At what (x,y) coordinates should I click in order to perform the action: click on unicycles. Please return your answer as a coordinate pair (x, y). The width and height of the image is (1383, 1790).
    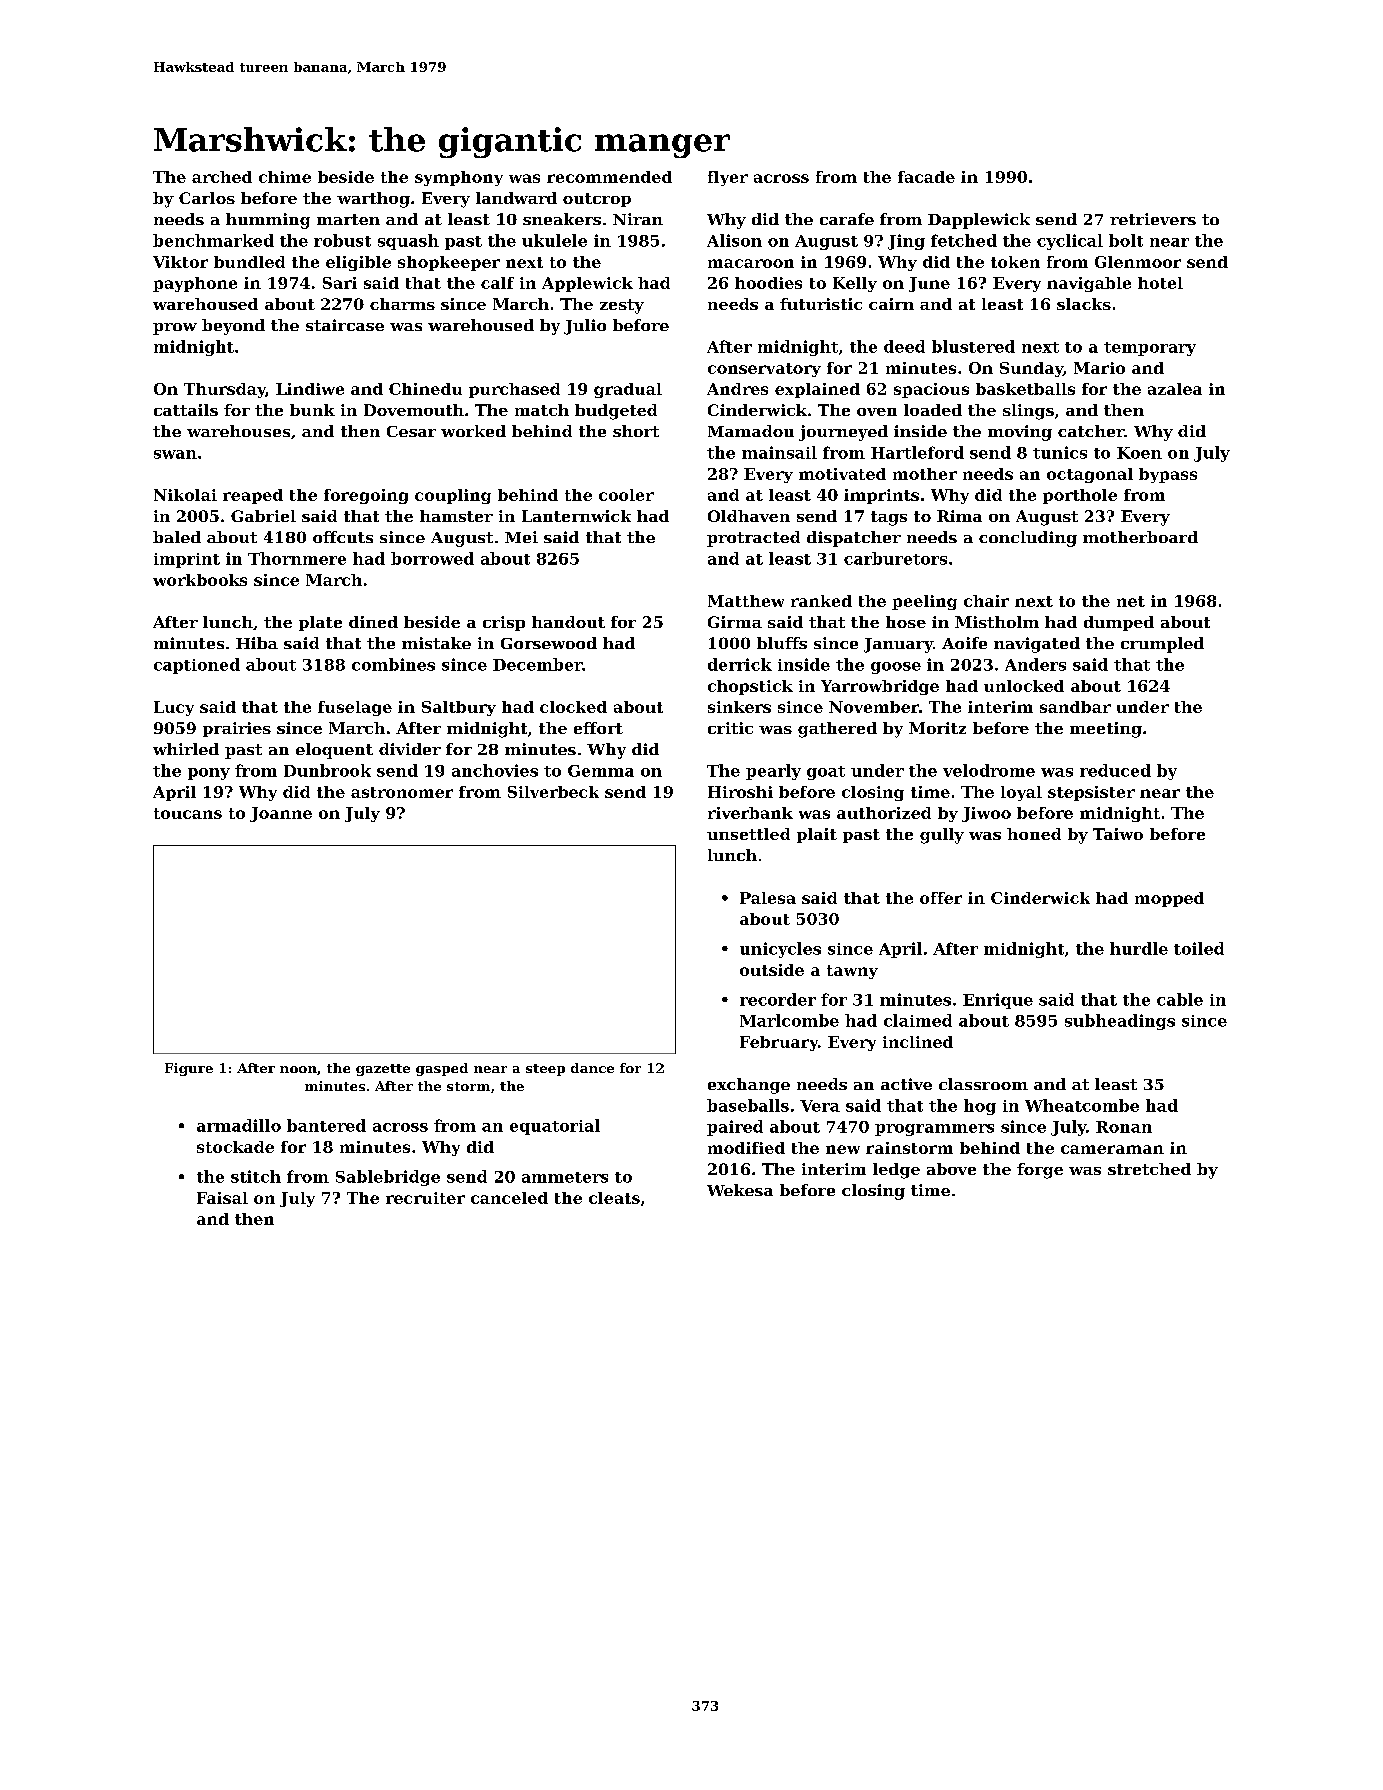
    Looking at the image, I should click on (780, 950).
